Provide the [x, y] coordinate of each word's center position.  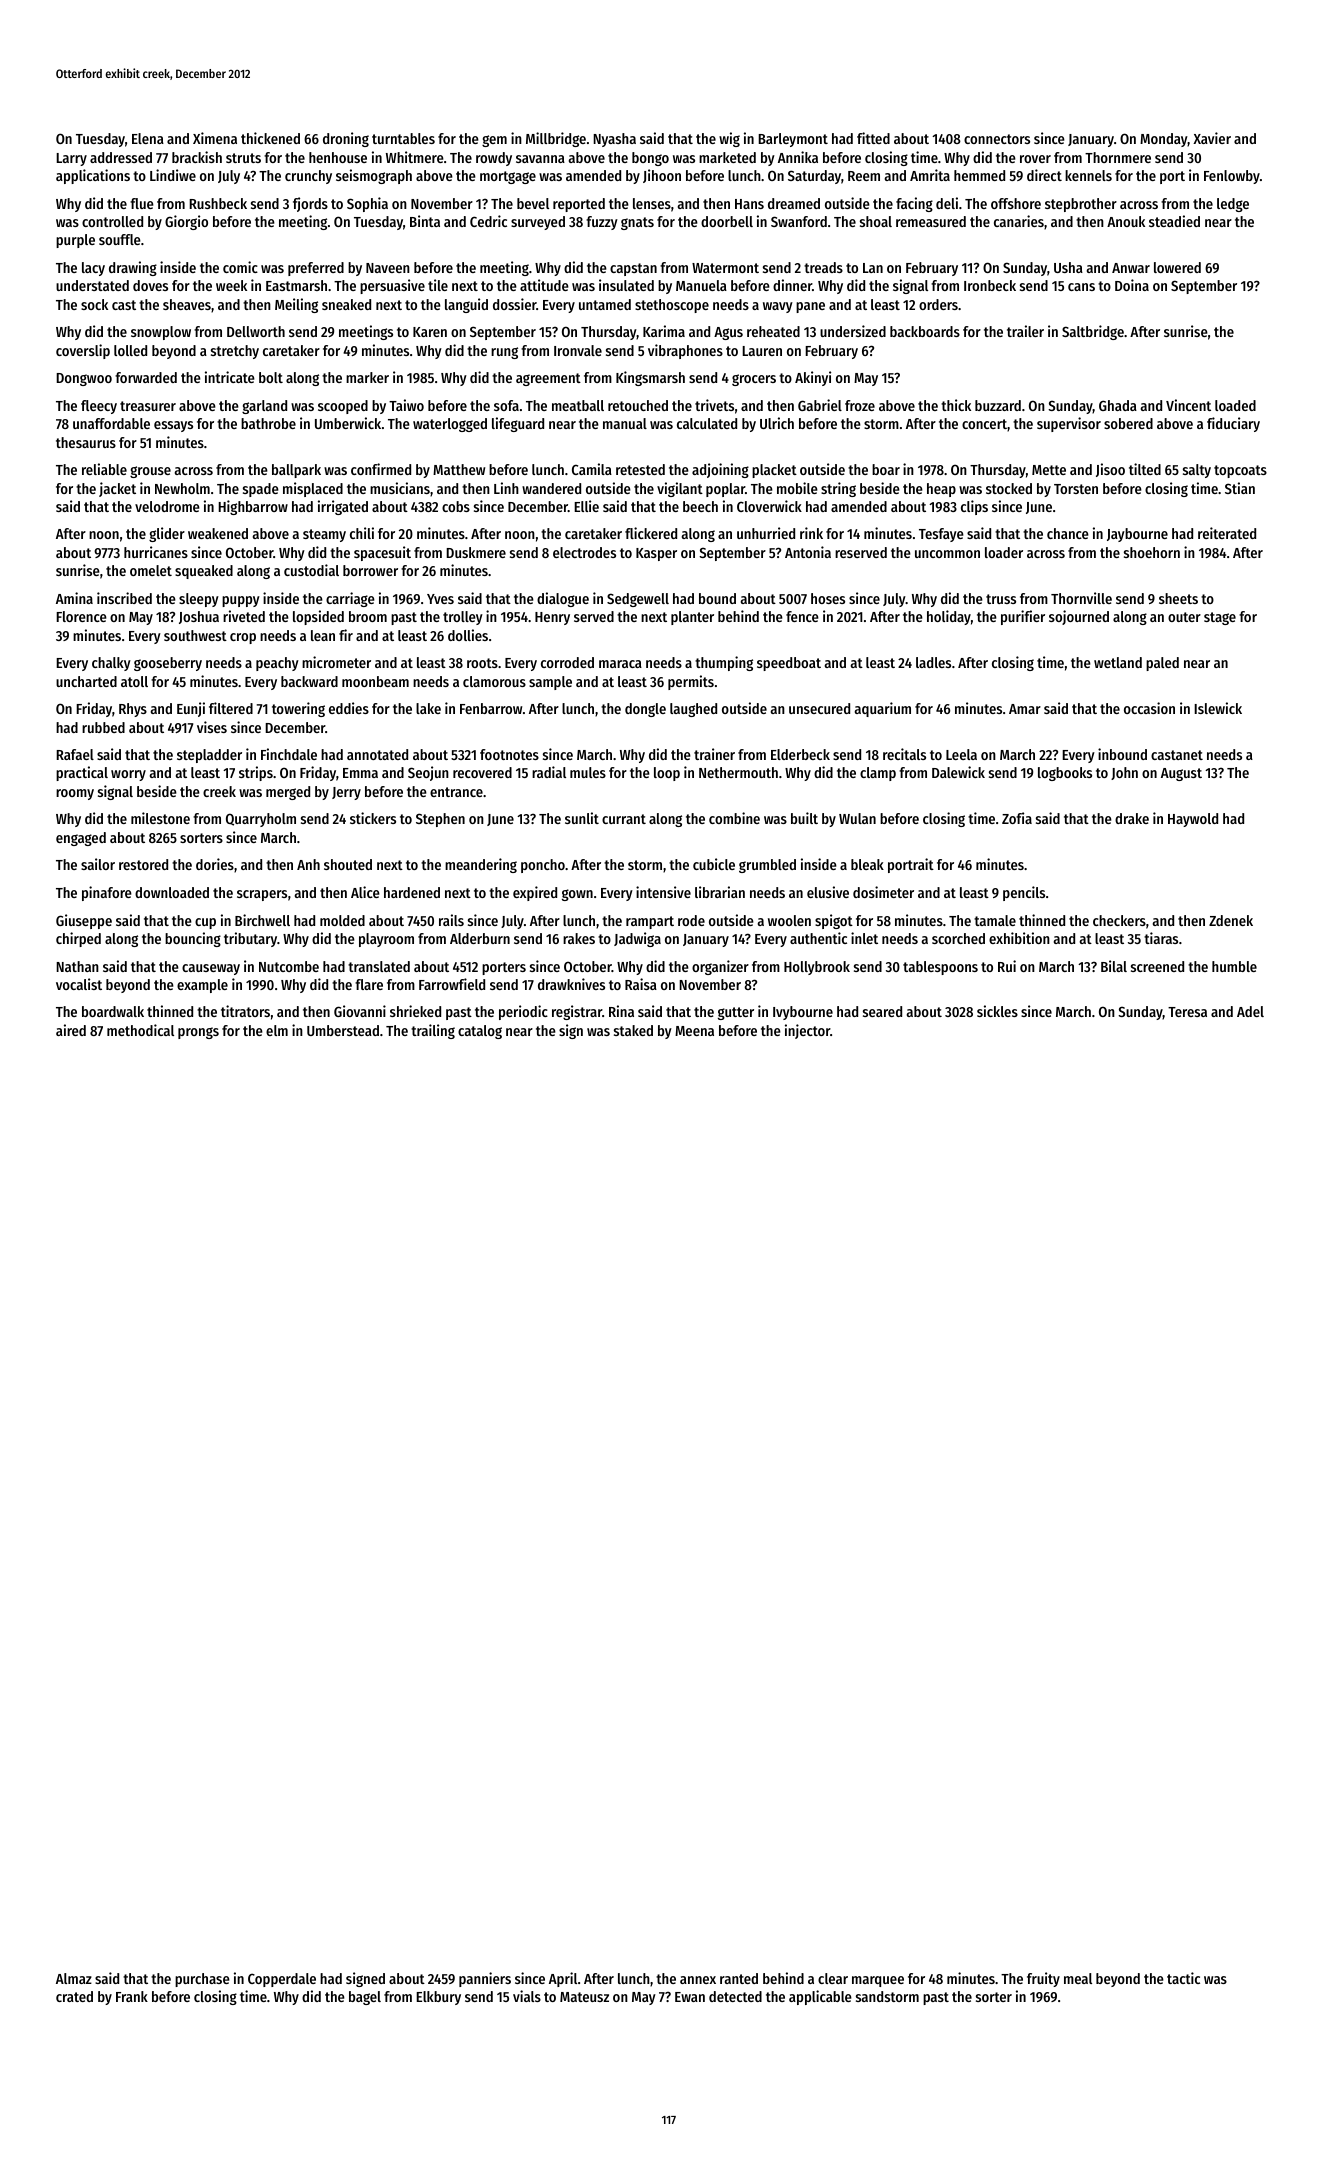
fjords [310, 204]
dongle [645, 710]
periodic [523, 1012]
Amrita [930, 175]
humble [1234, 966]
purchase [202, 1980]
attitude [544, 285]
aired [71, 1030]
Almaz [74, 1978]
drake [1132, 818]
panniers [485, 1979]
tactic [1183, 1978]
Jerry [346, 793]
